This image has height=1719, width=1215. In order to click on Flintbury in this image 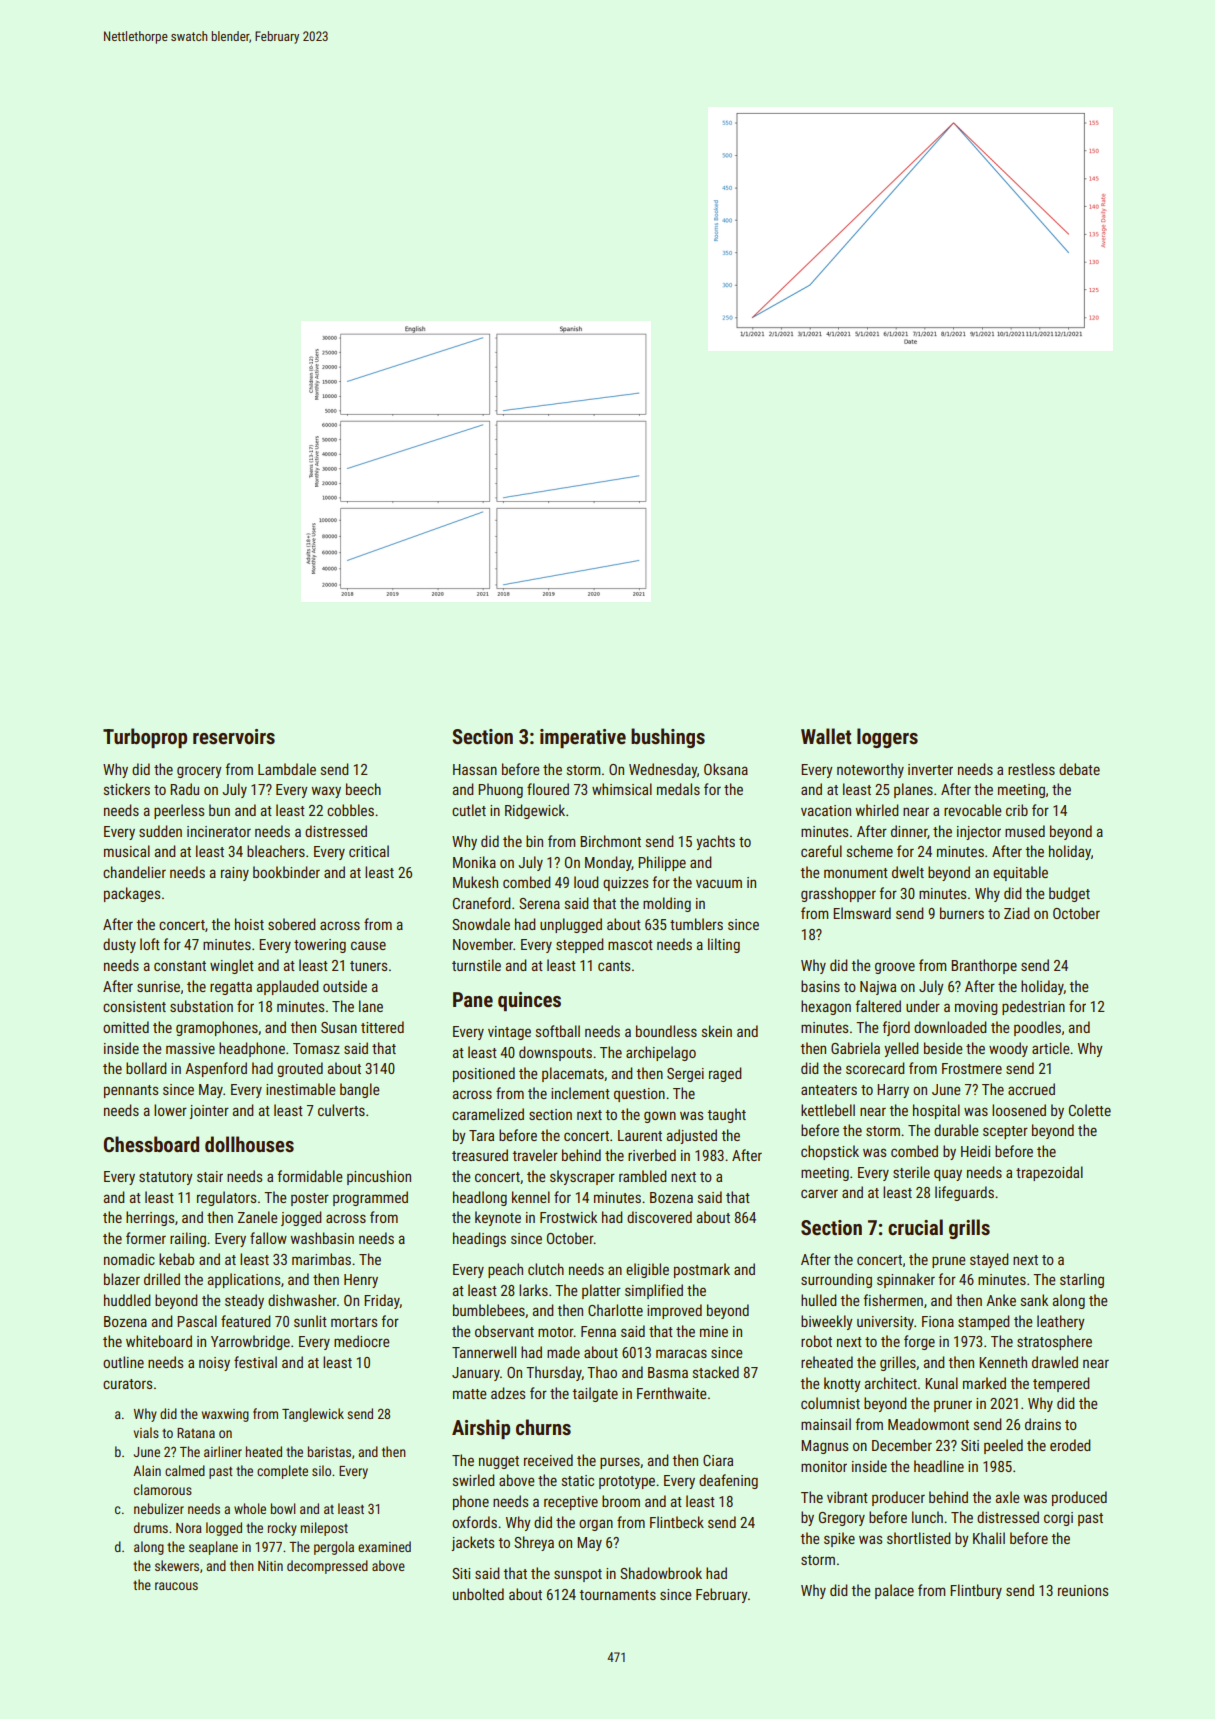, I will do `click(976, 1591)`.
